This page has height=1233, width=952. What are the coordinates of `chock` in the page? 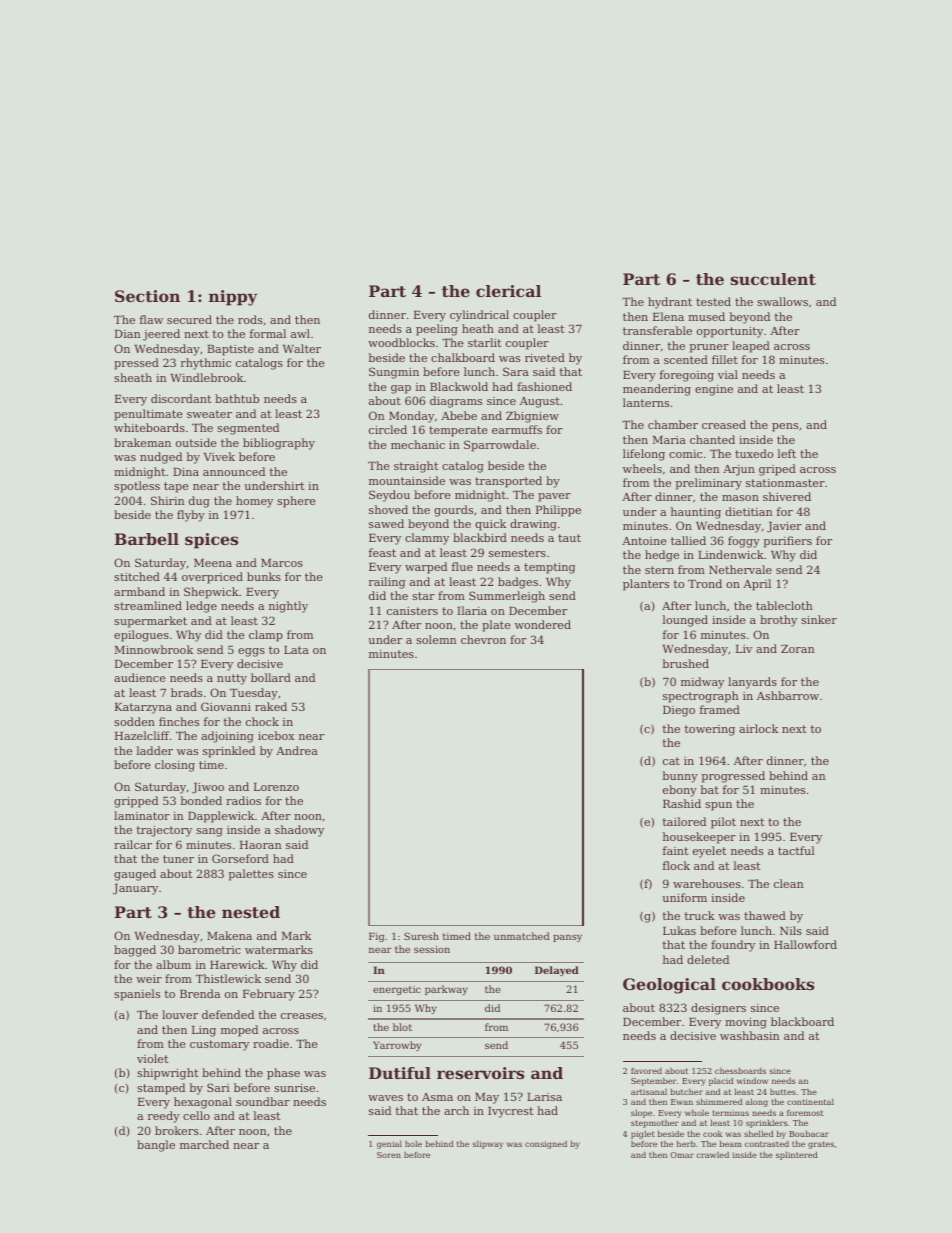 It's located at (262, 721).
